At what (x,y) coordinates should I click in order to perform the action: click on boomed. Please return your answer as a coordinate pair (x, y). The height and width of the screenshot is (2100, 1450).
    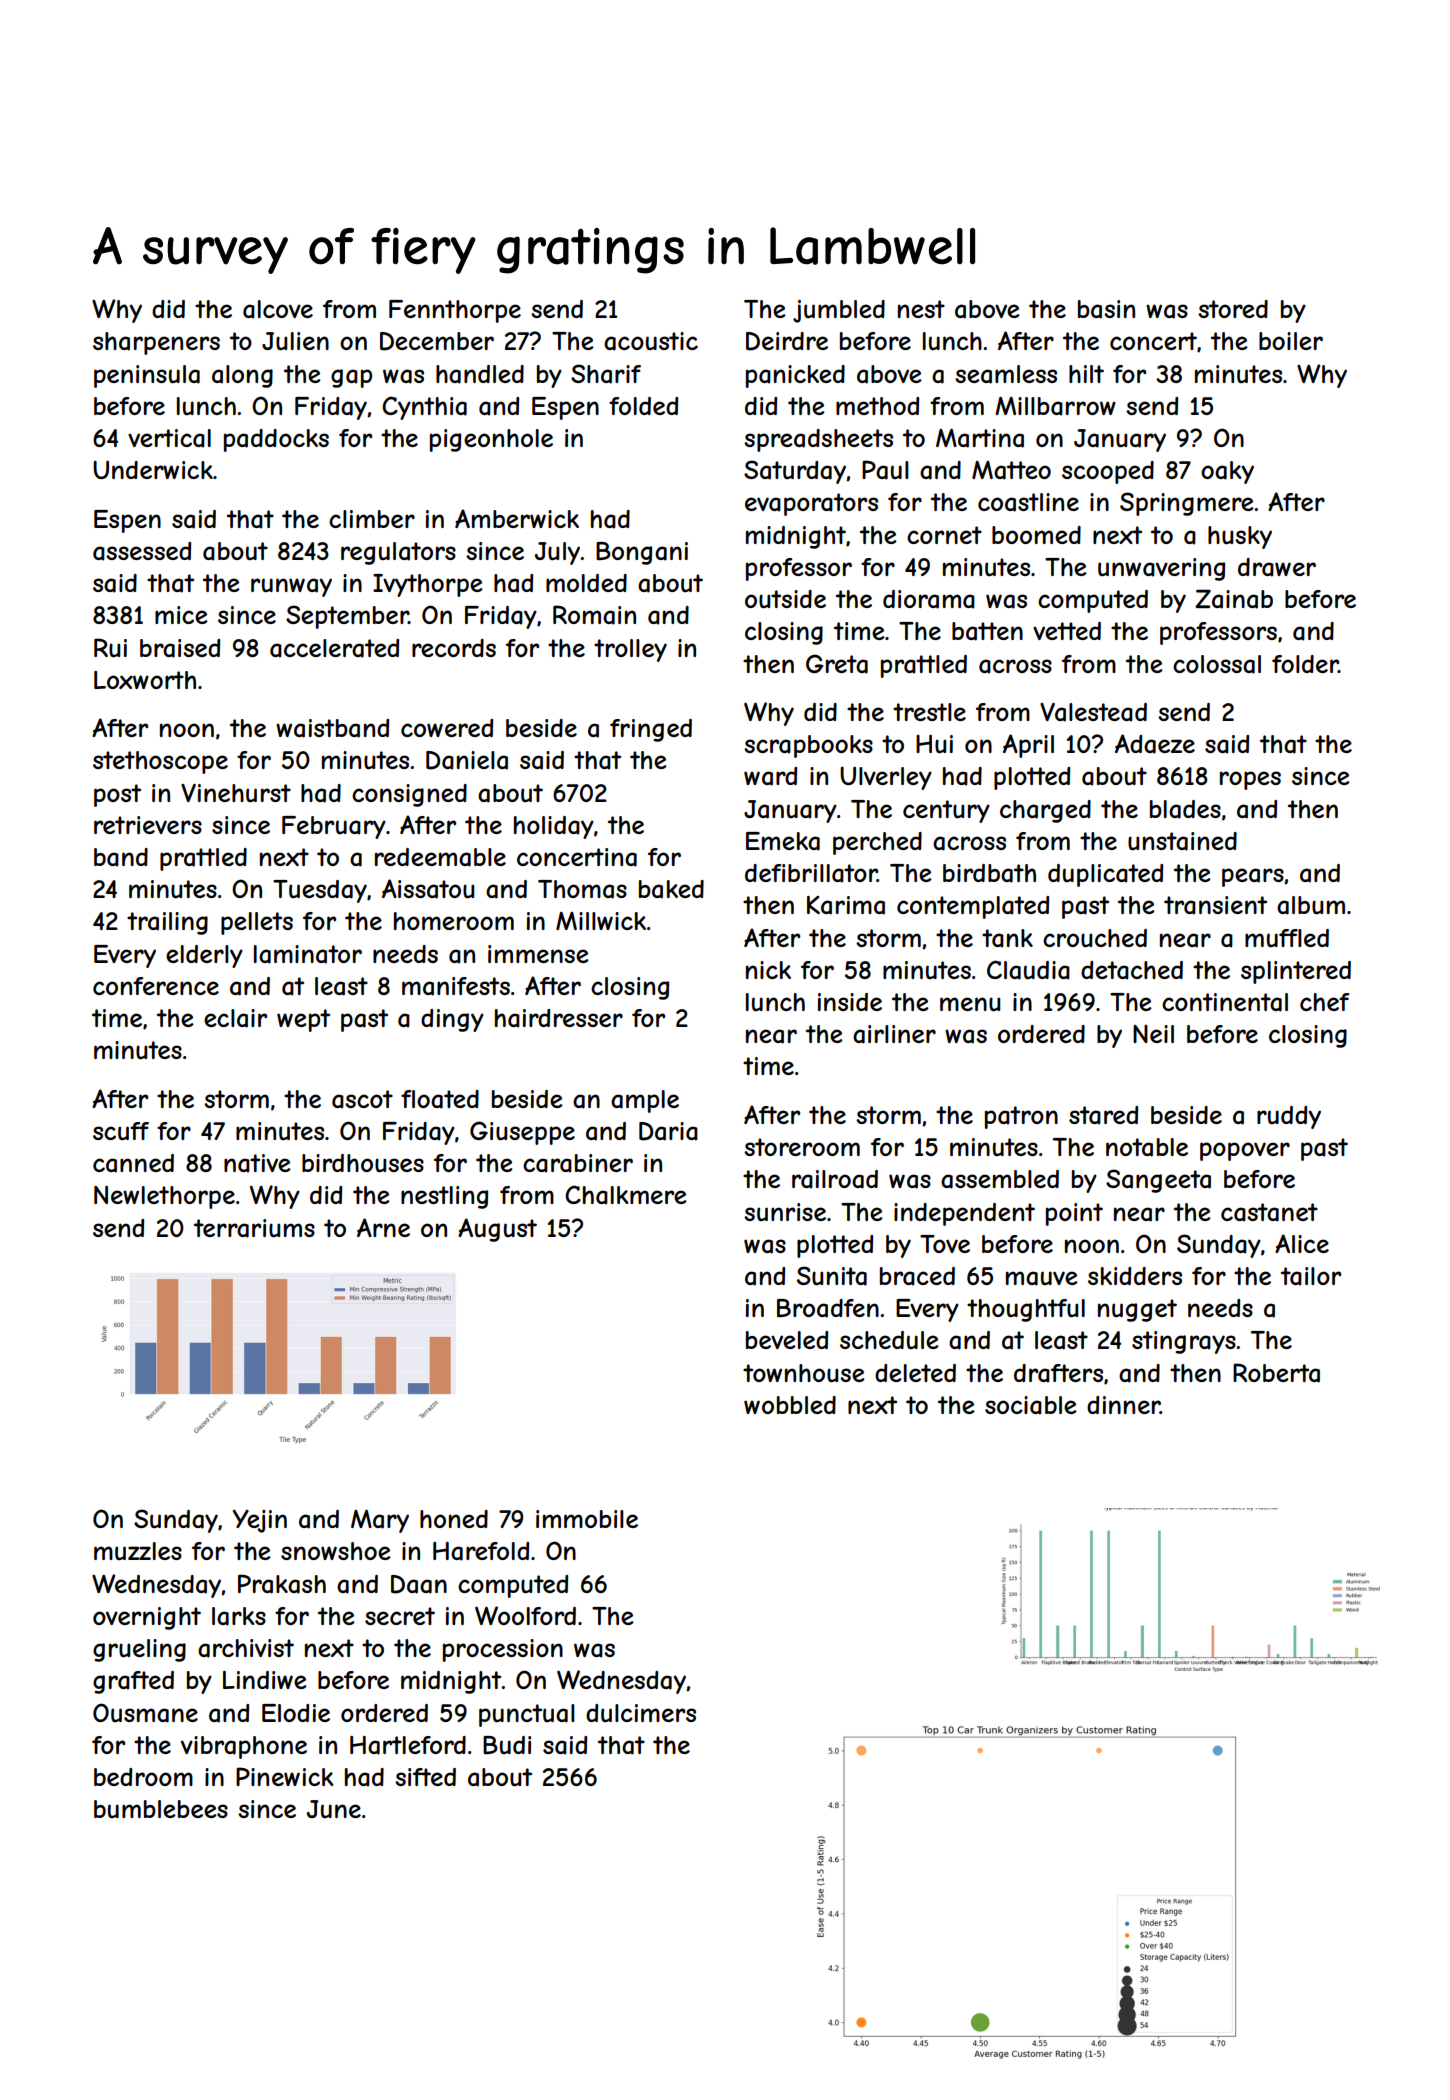
    Looking at the image, I should click on (1036, 535).
